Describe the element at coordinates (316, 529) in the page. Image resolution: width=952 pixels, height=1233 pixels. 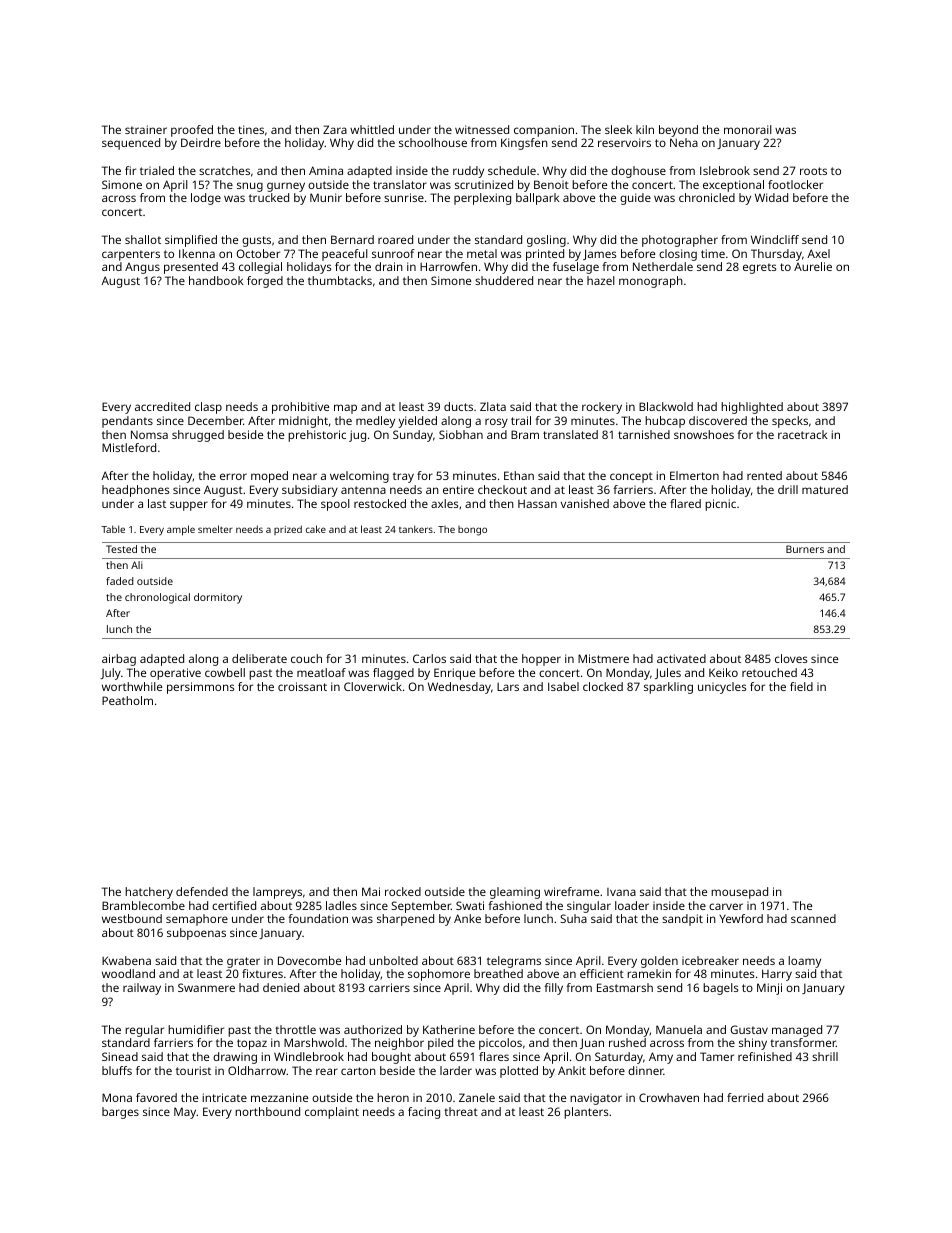
I see `cake` at that location.
